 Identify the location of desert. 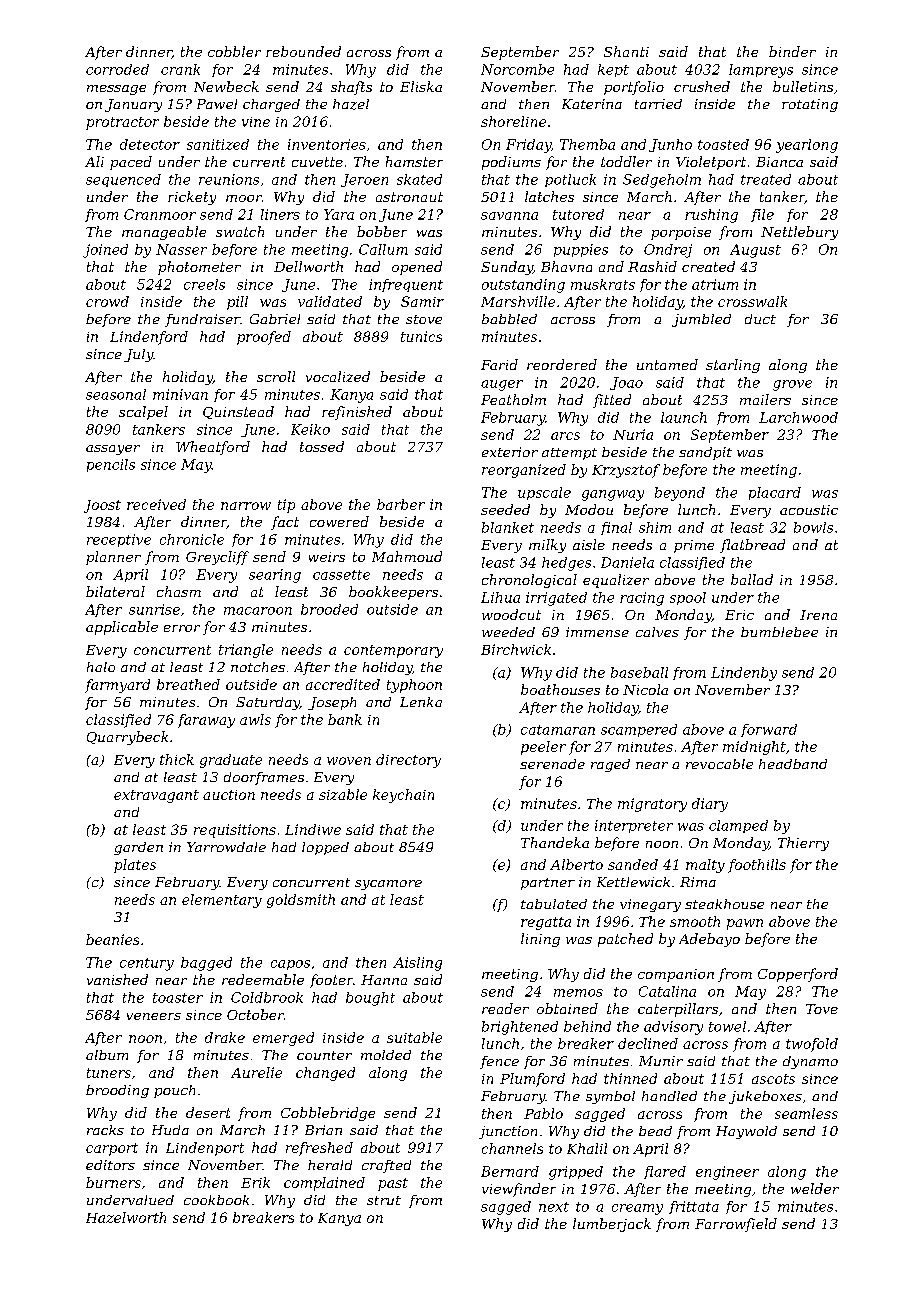
(208, 1112).
